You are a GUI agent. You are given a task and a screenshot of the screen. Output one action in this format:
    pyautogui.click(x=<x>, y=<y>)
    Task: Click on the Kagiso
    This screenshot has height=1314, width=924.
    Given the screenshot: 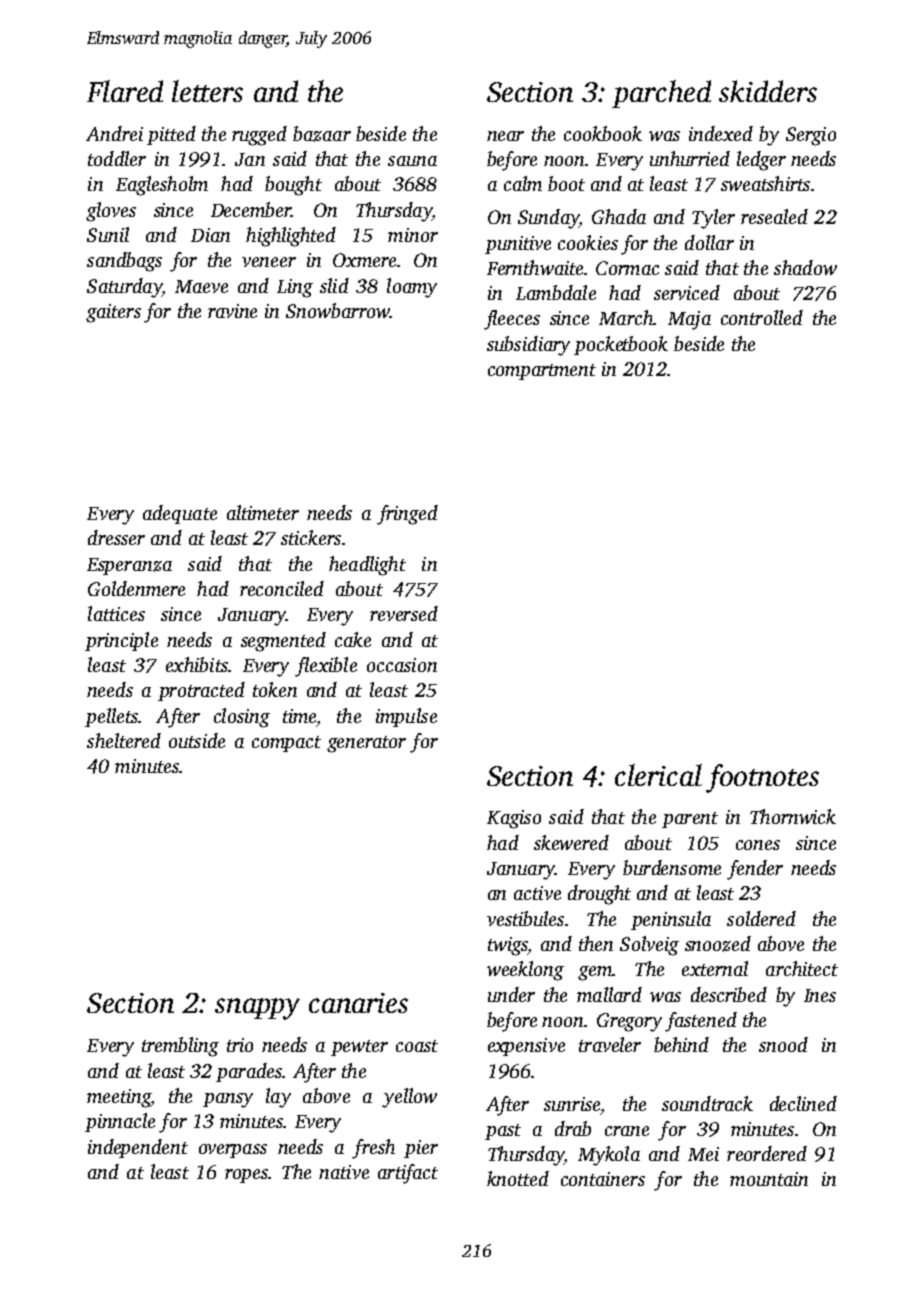 What is the action you would take?
    pyautogui.click(x=514, y=819)
